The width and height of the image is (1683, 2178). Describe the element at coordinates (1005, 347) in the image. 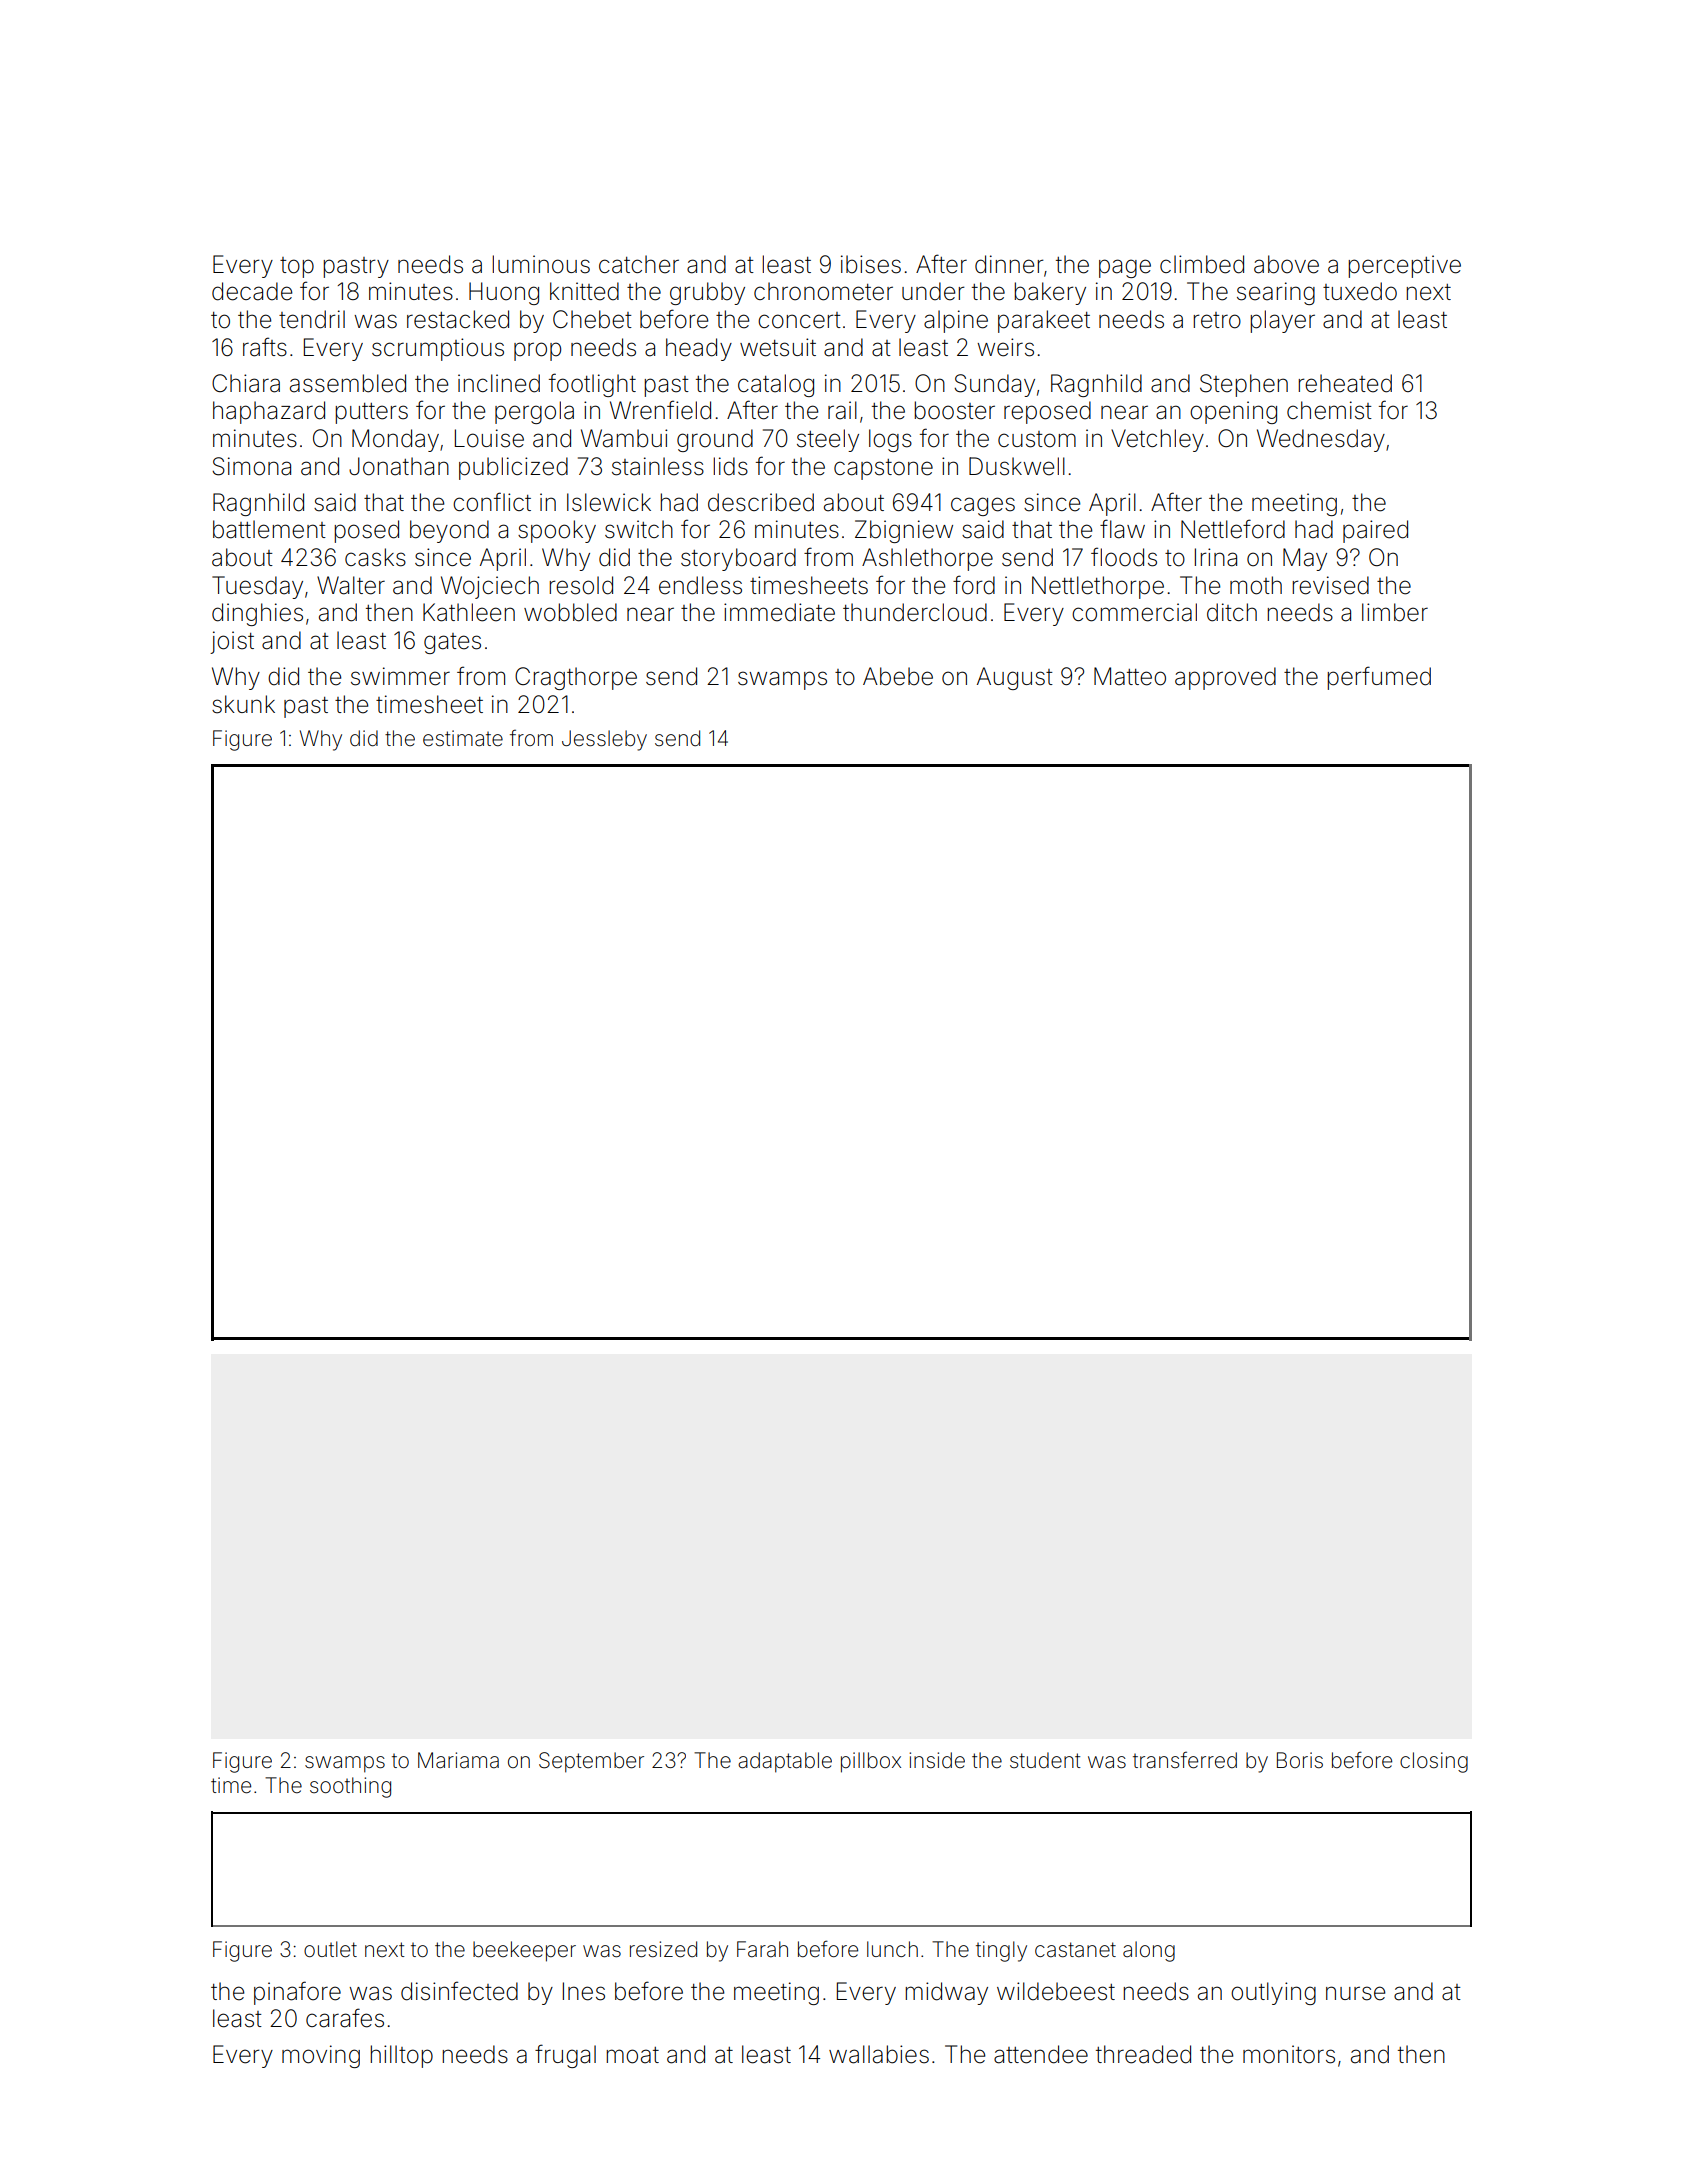

I see `weirs` at that location.
